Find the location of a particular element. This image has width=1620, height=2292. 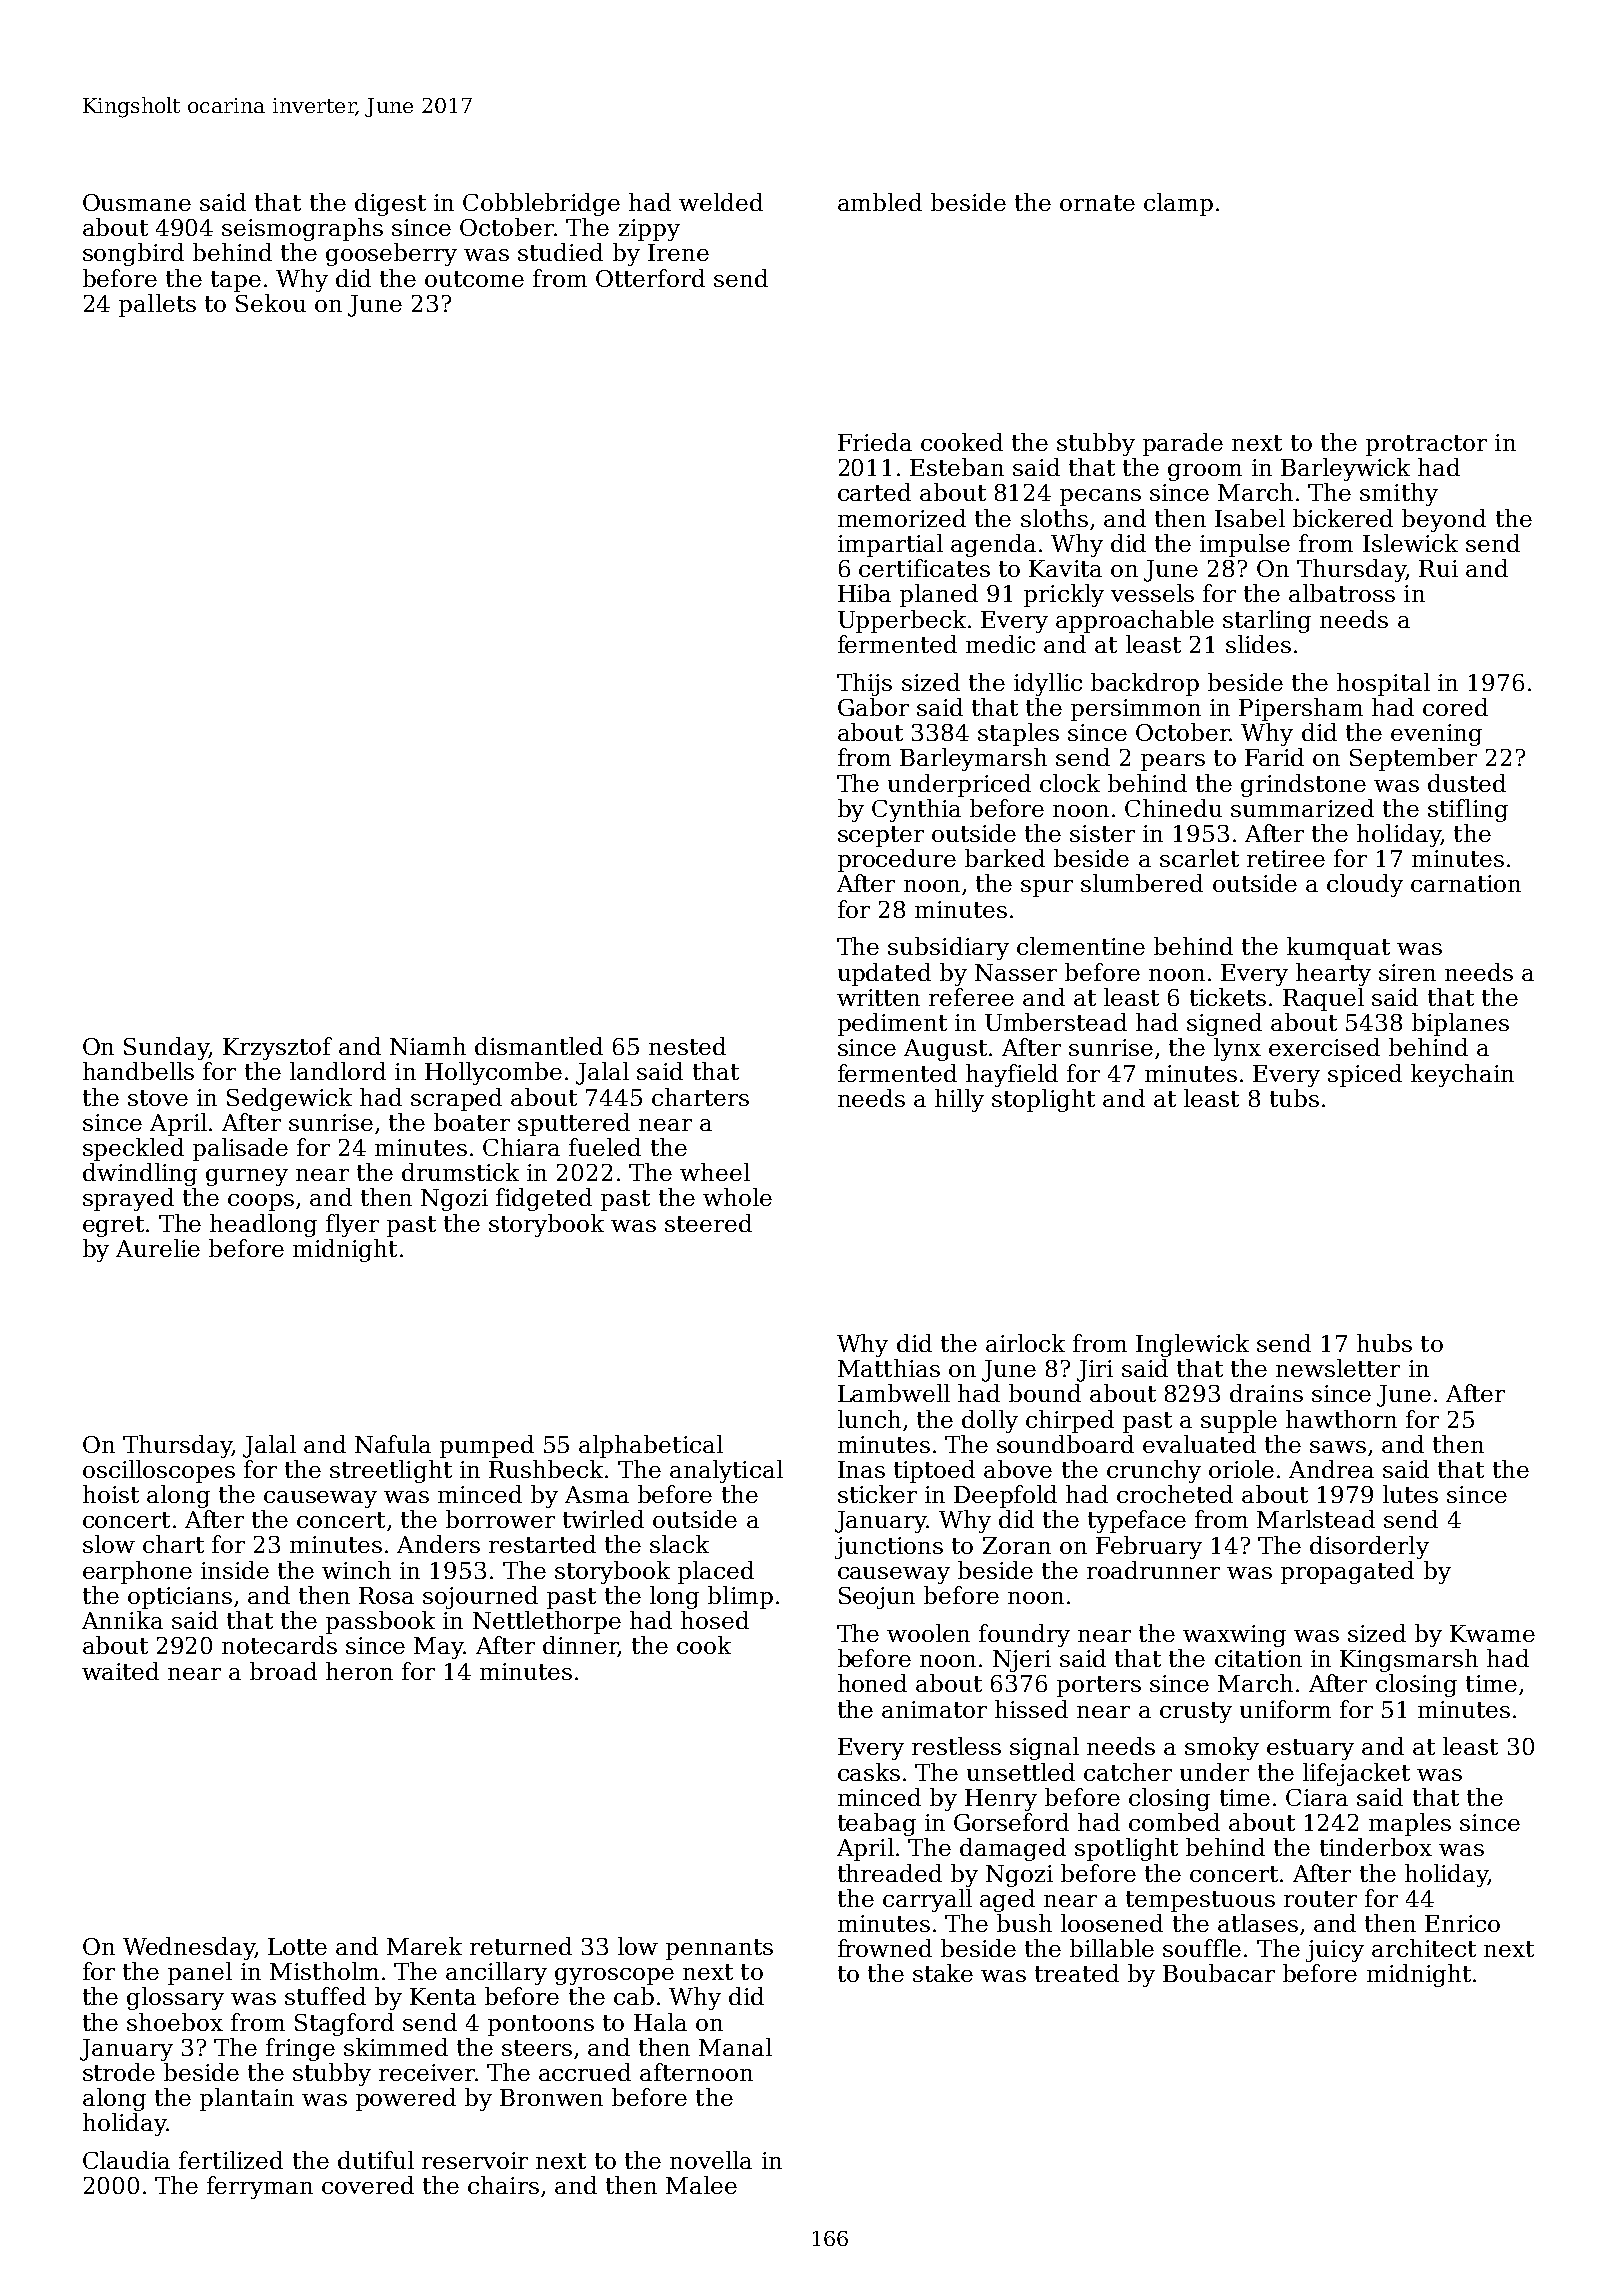

novella is located at coordinates (711, 2160).
